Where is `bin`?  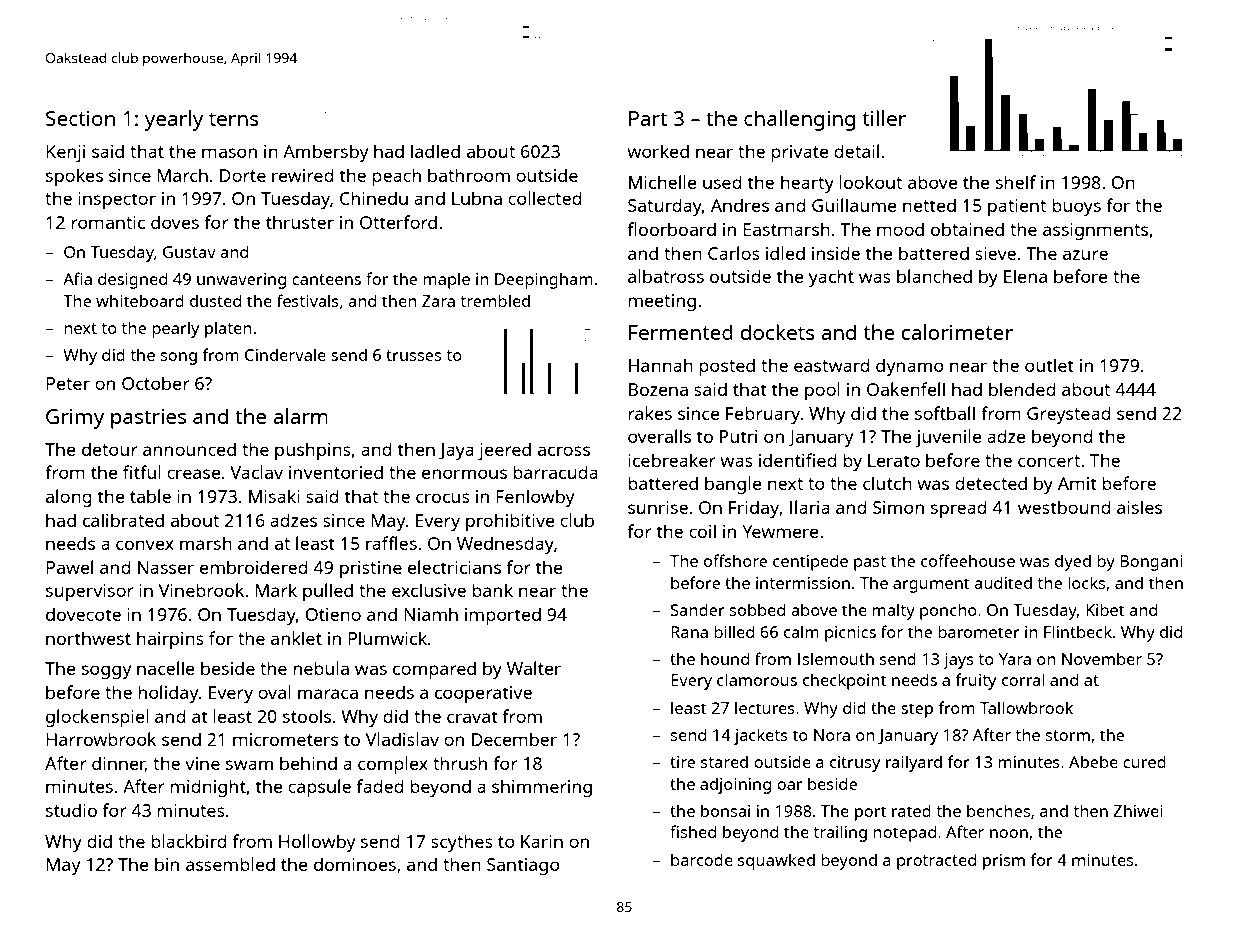
bin is located at coordinates (167, 864).
